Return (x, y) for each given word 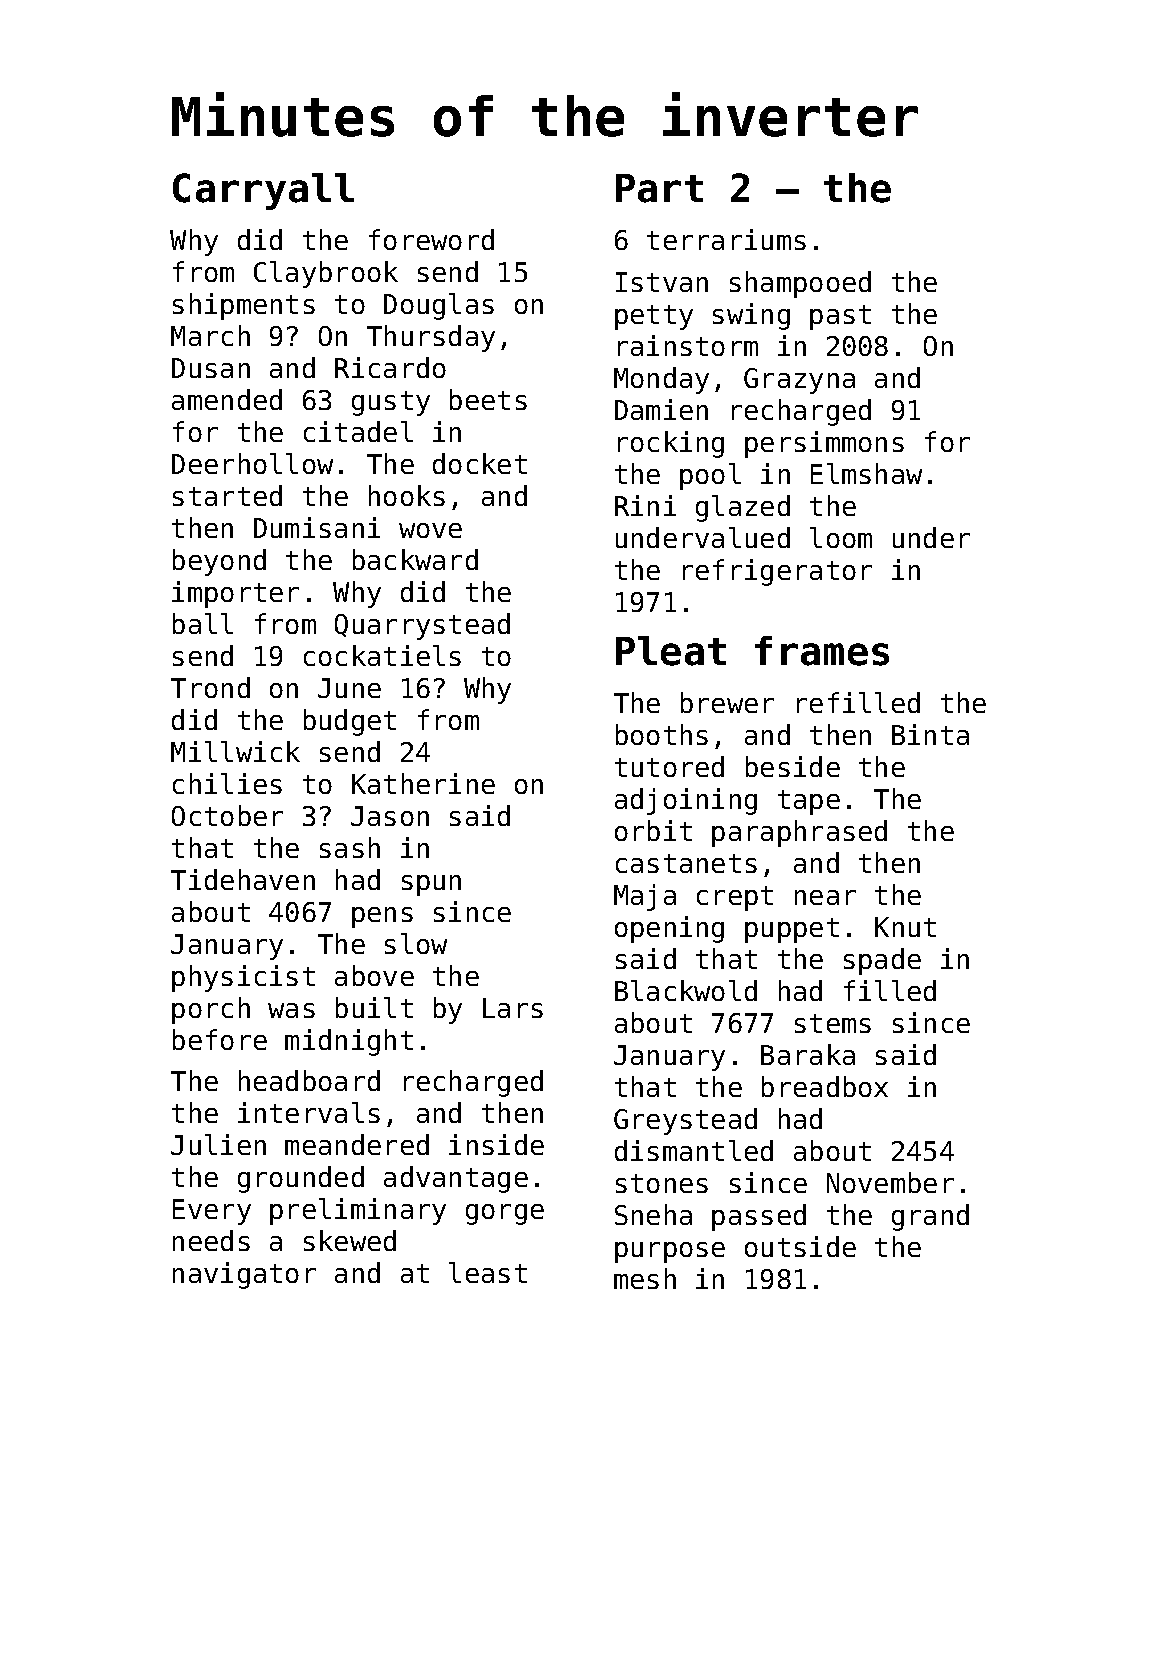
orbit (653, 830)
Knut (905, 927)
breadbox (825, 1086)
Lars (513, 1008)
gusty (391, 403)
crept (735, 898)
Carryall (263, 191)
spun (431, 885)
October (227, 815)
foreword (431, 239)
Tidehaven (243, 879)
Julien (218, 1144)
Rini (645, 505)
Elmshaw (866, 473)
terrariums (726, 239)
